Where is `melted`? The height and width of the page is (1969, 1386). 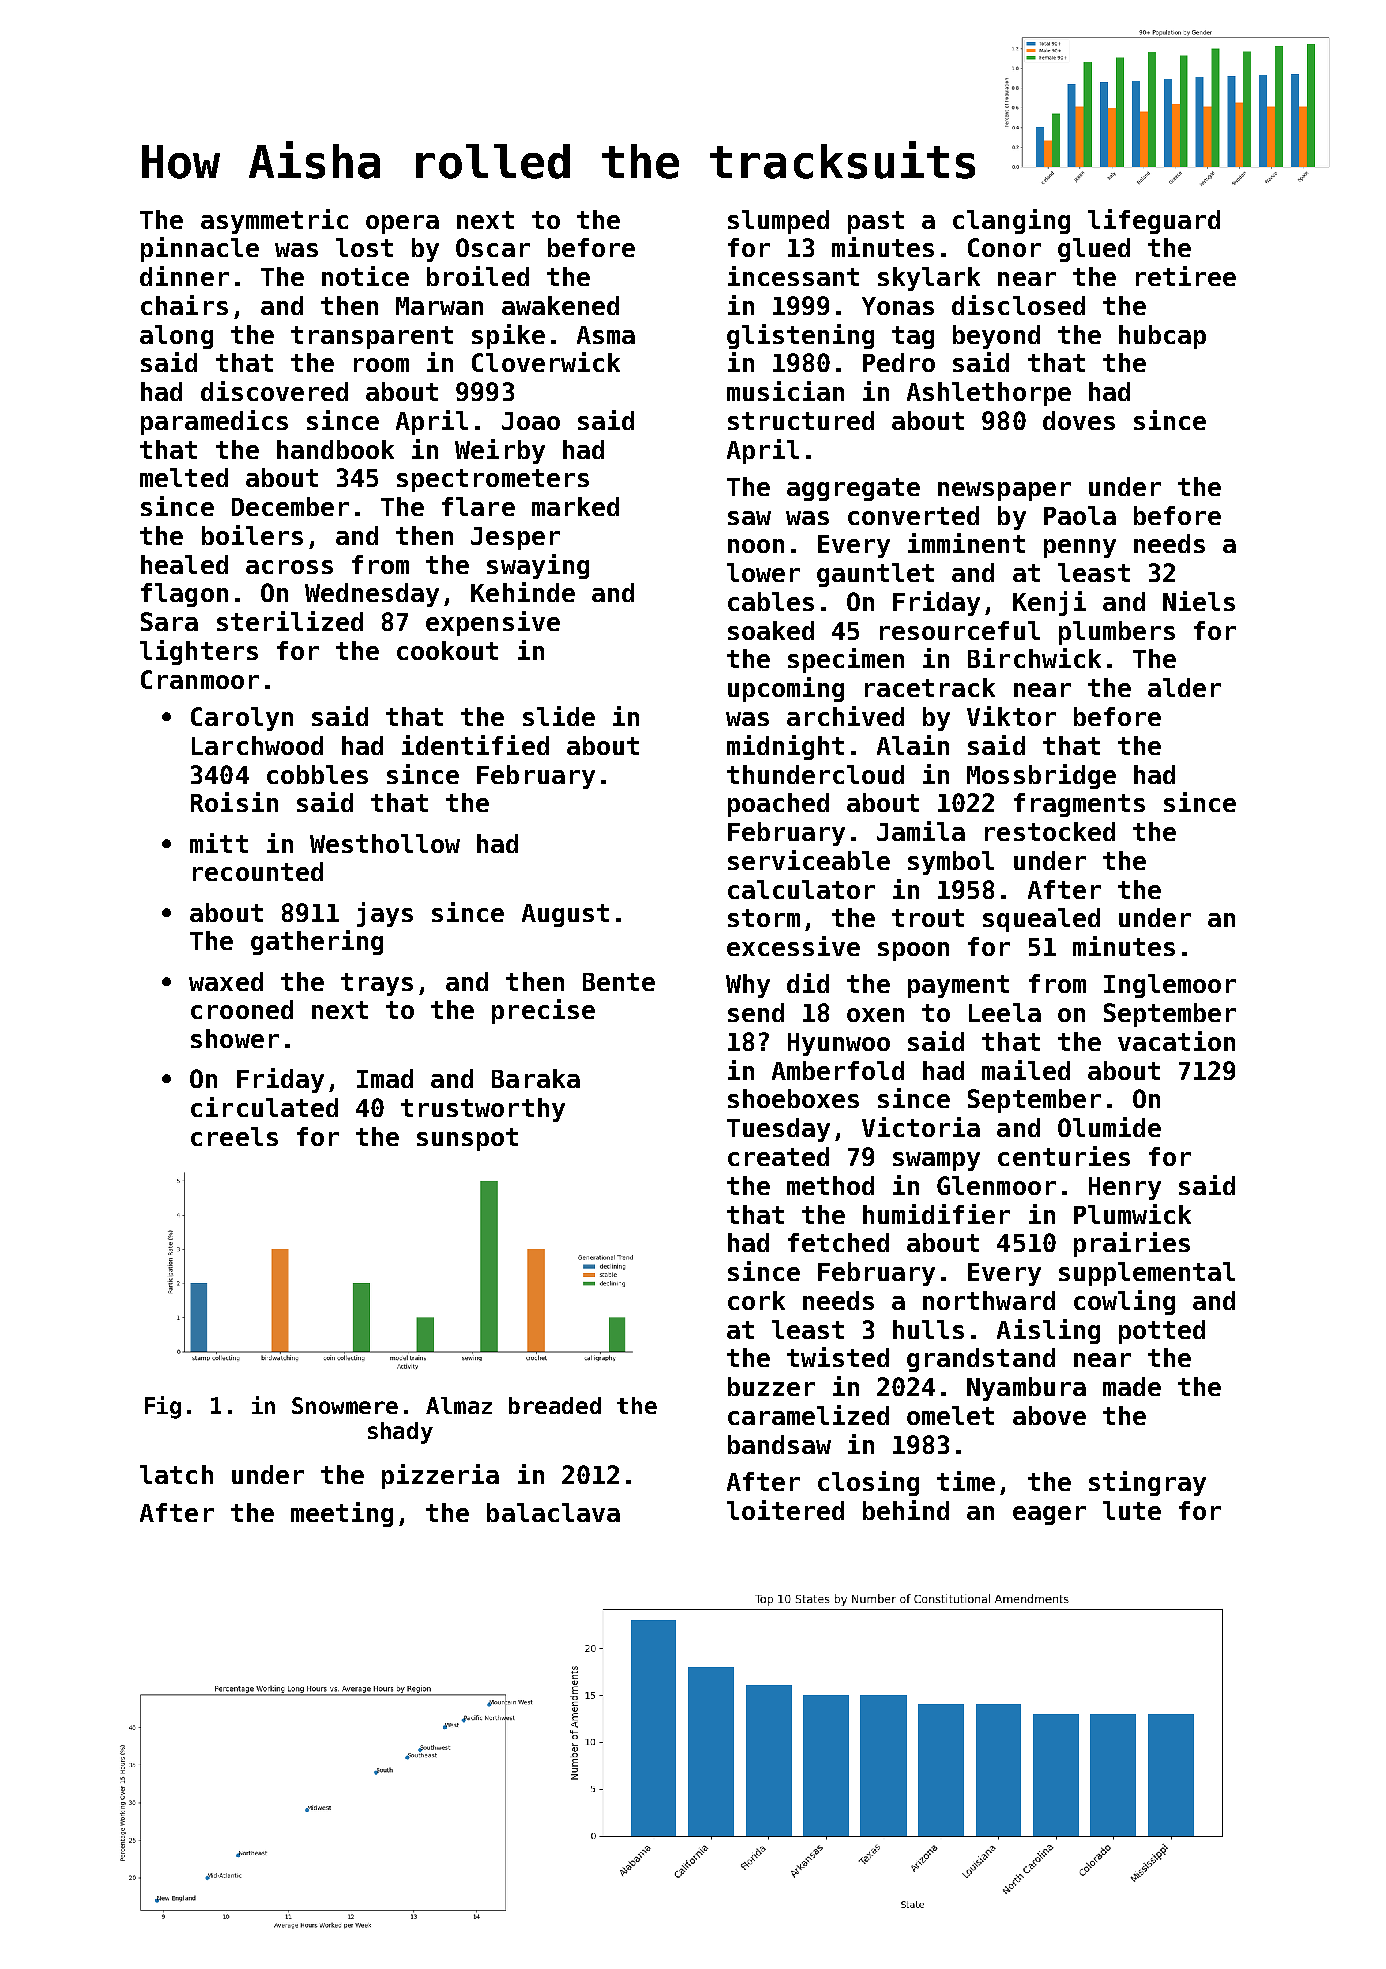
melted is located at coordinates (184, 477).
